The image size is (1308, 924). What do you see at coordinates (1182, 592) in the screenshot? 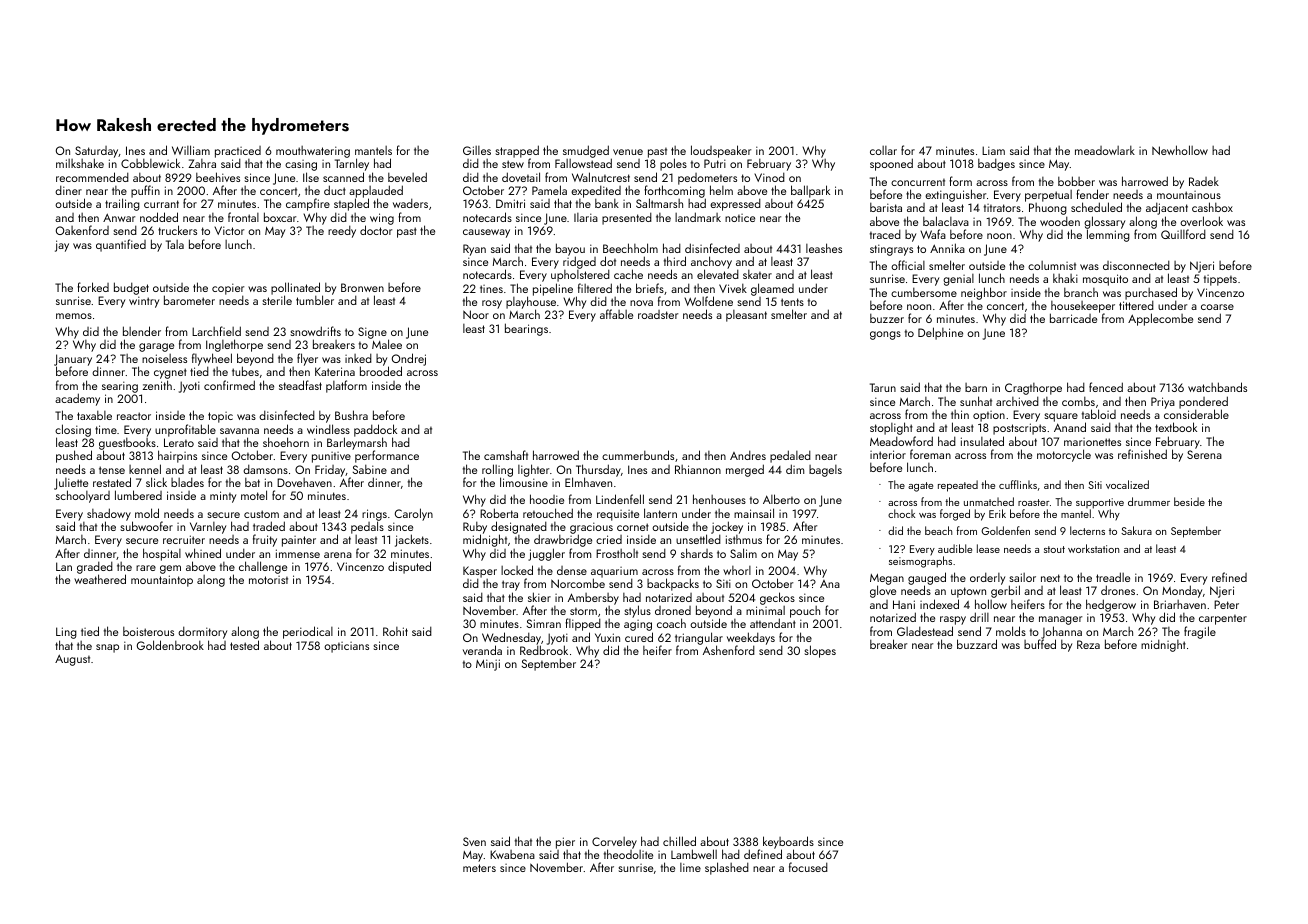
I see `Monday` at bounding box center [1182, 592].
